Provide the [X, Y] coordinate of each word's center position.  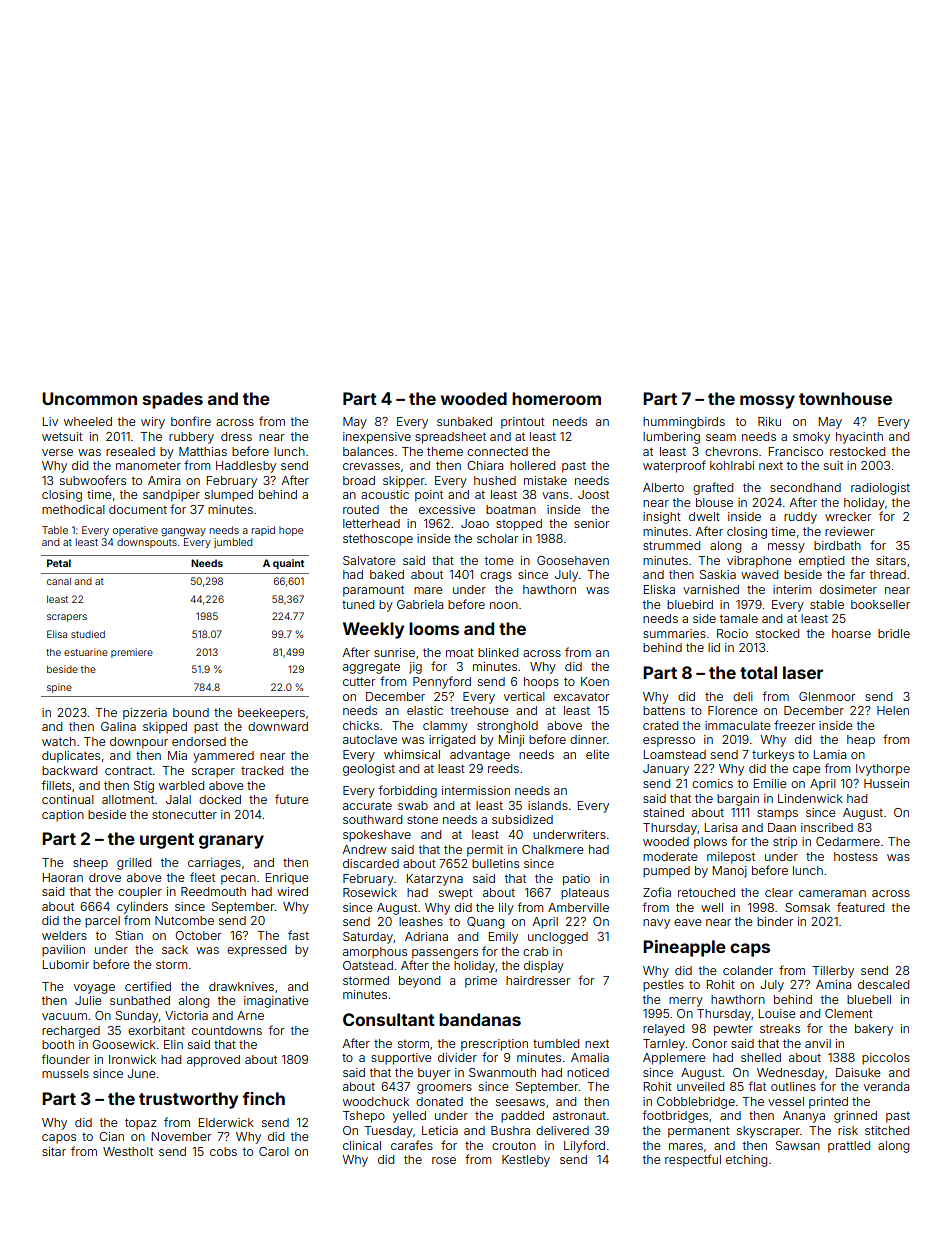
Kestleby [526, 1161]
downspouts [147, 543]
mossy [767, 402]
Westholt [128, 1151]
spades [173, 400]
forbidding [408, 791]
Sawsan [798, 1145]
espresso [669, 742]
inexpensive [377, 438]
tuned [358, 604]
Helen [893, 710]
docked [220, 799]
